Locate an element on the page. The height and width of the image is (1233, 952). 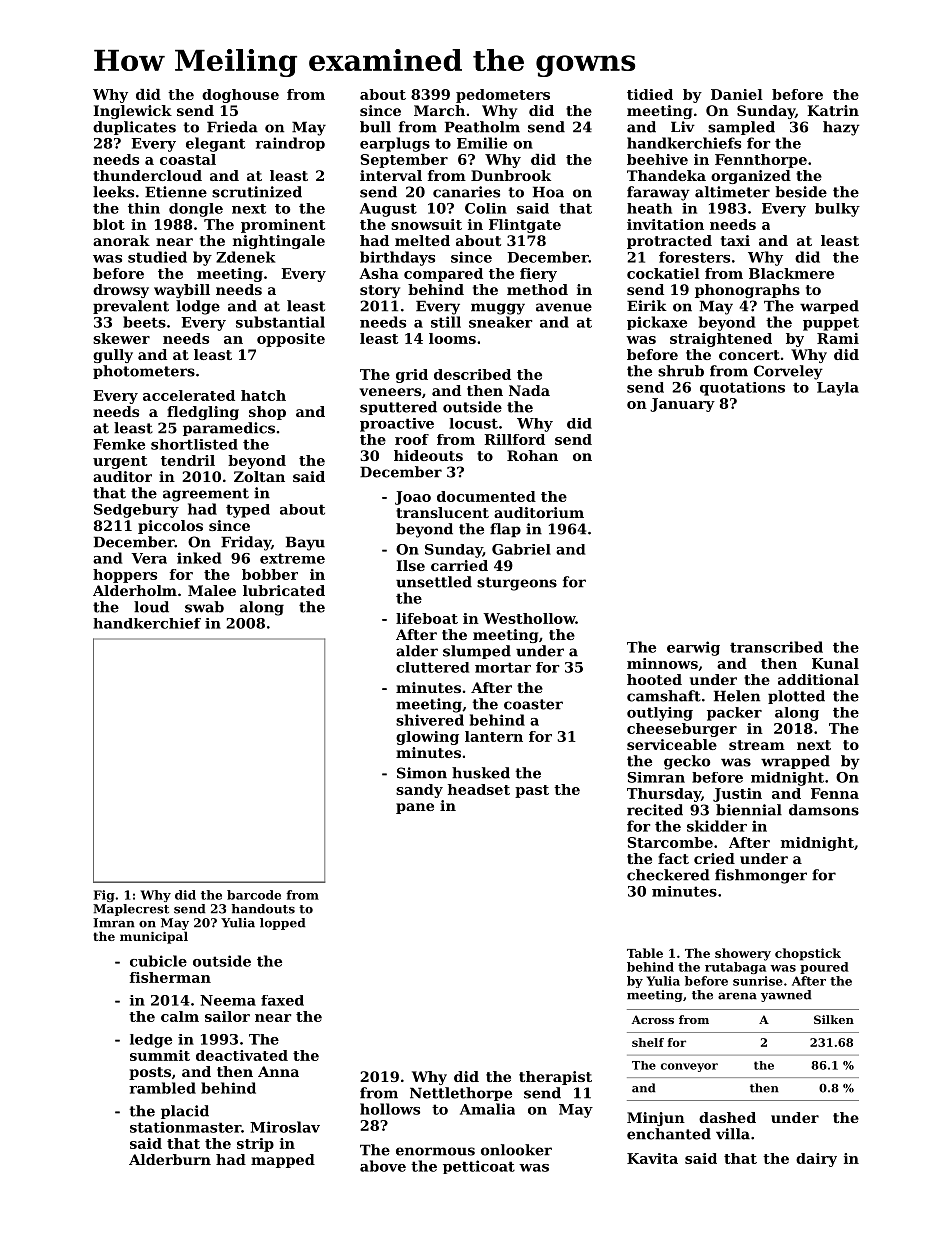
conveyor is located at coordinates (689, 1067).
